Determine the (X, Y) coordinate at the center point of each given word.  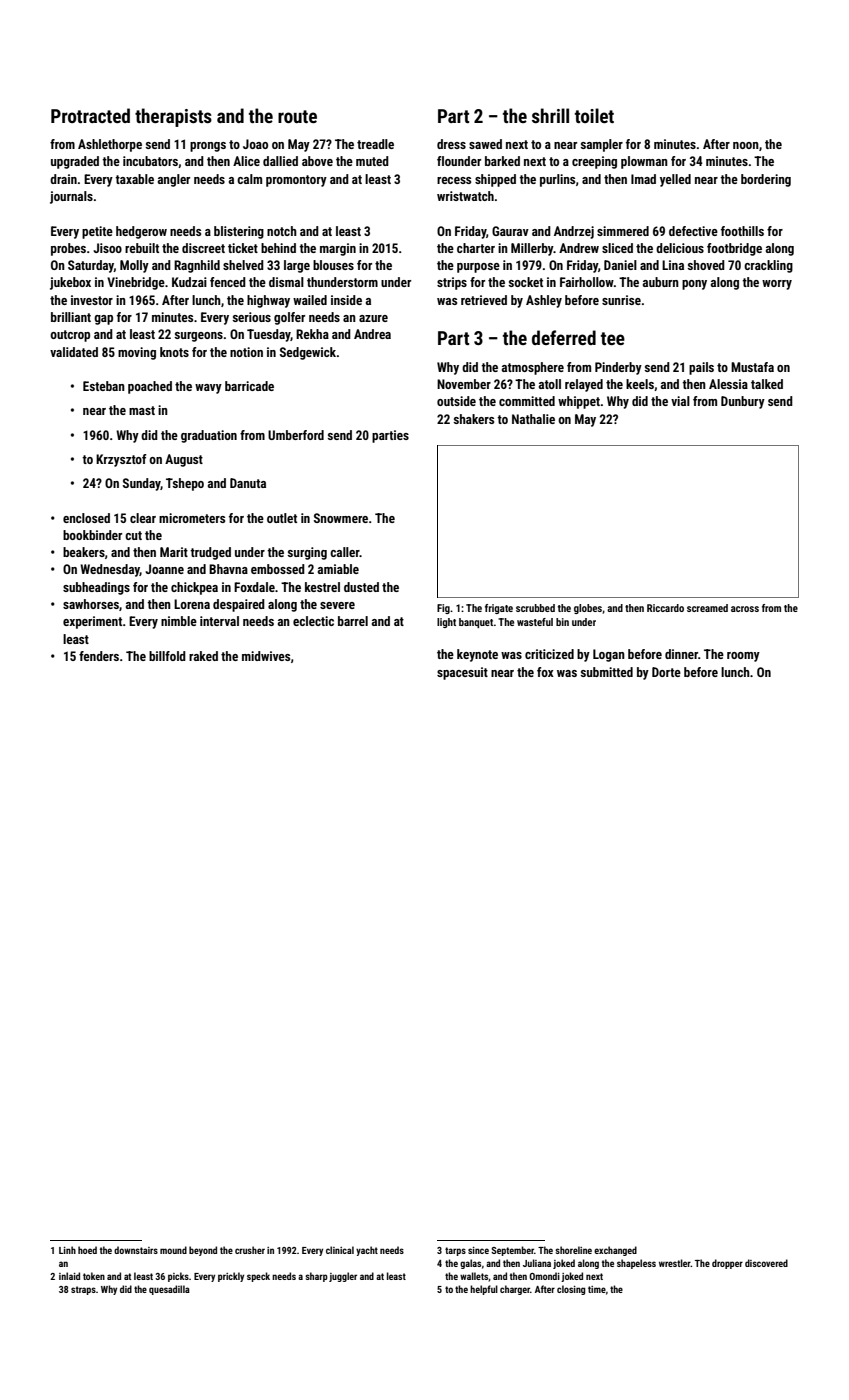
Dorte (666, 672)
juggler (343, 1277)
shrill (550, 115)
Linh (67, 1250)
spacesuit (462, 673)
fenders (99, 656)
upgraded (75, 162)
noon (746, 145)
